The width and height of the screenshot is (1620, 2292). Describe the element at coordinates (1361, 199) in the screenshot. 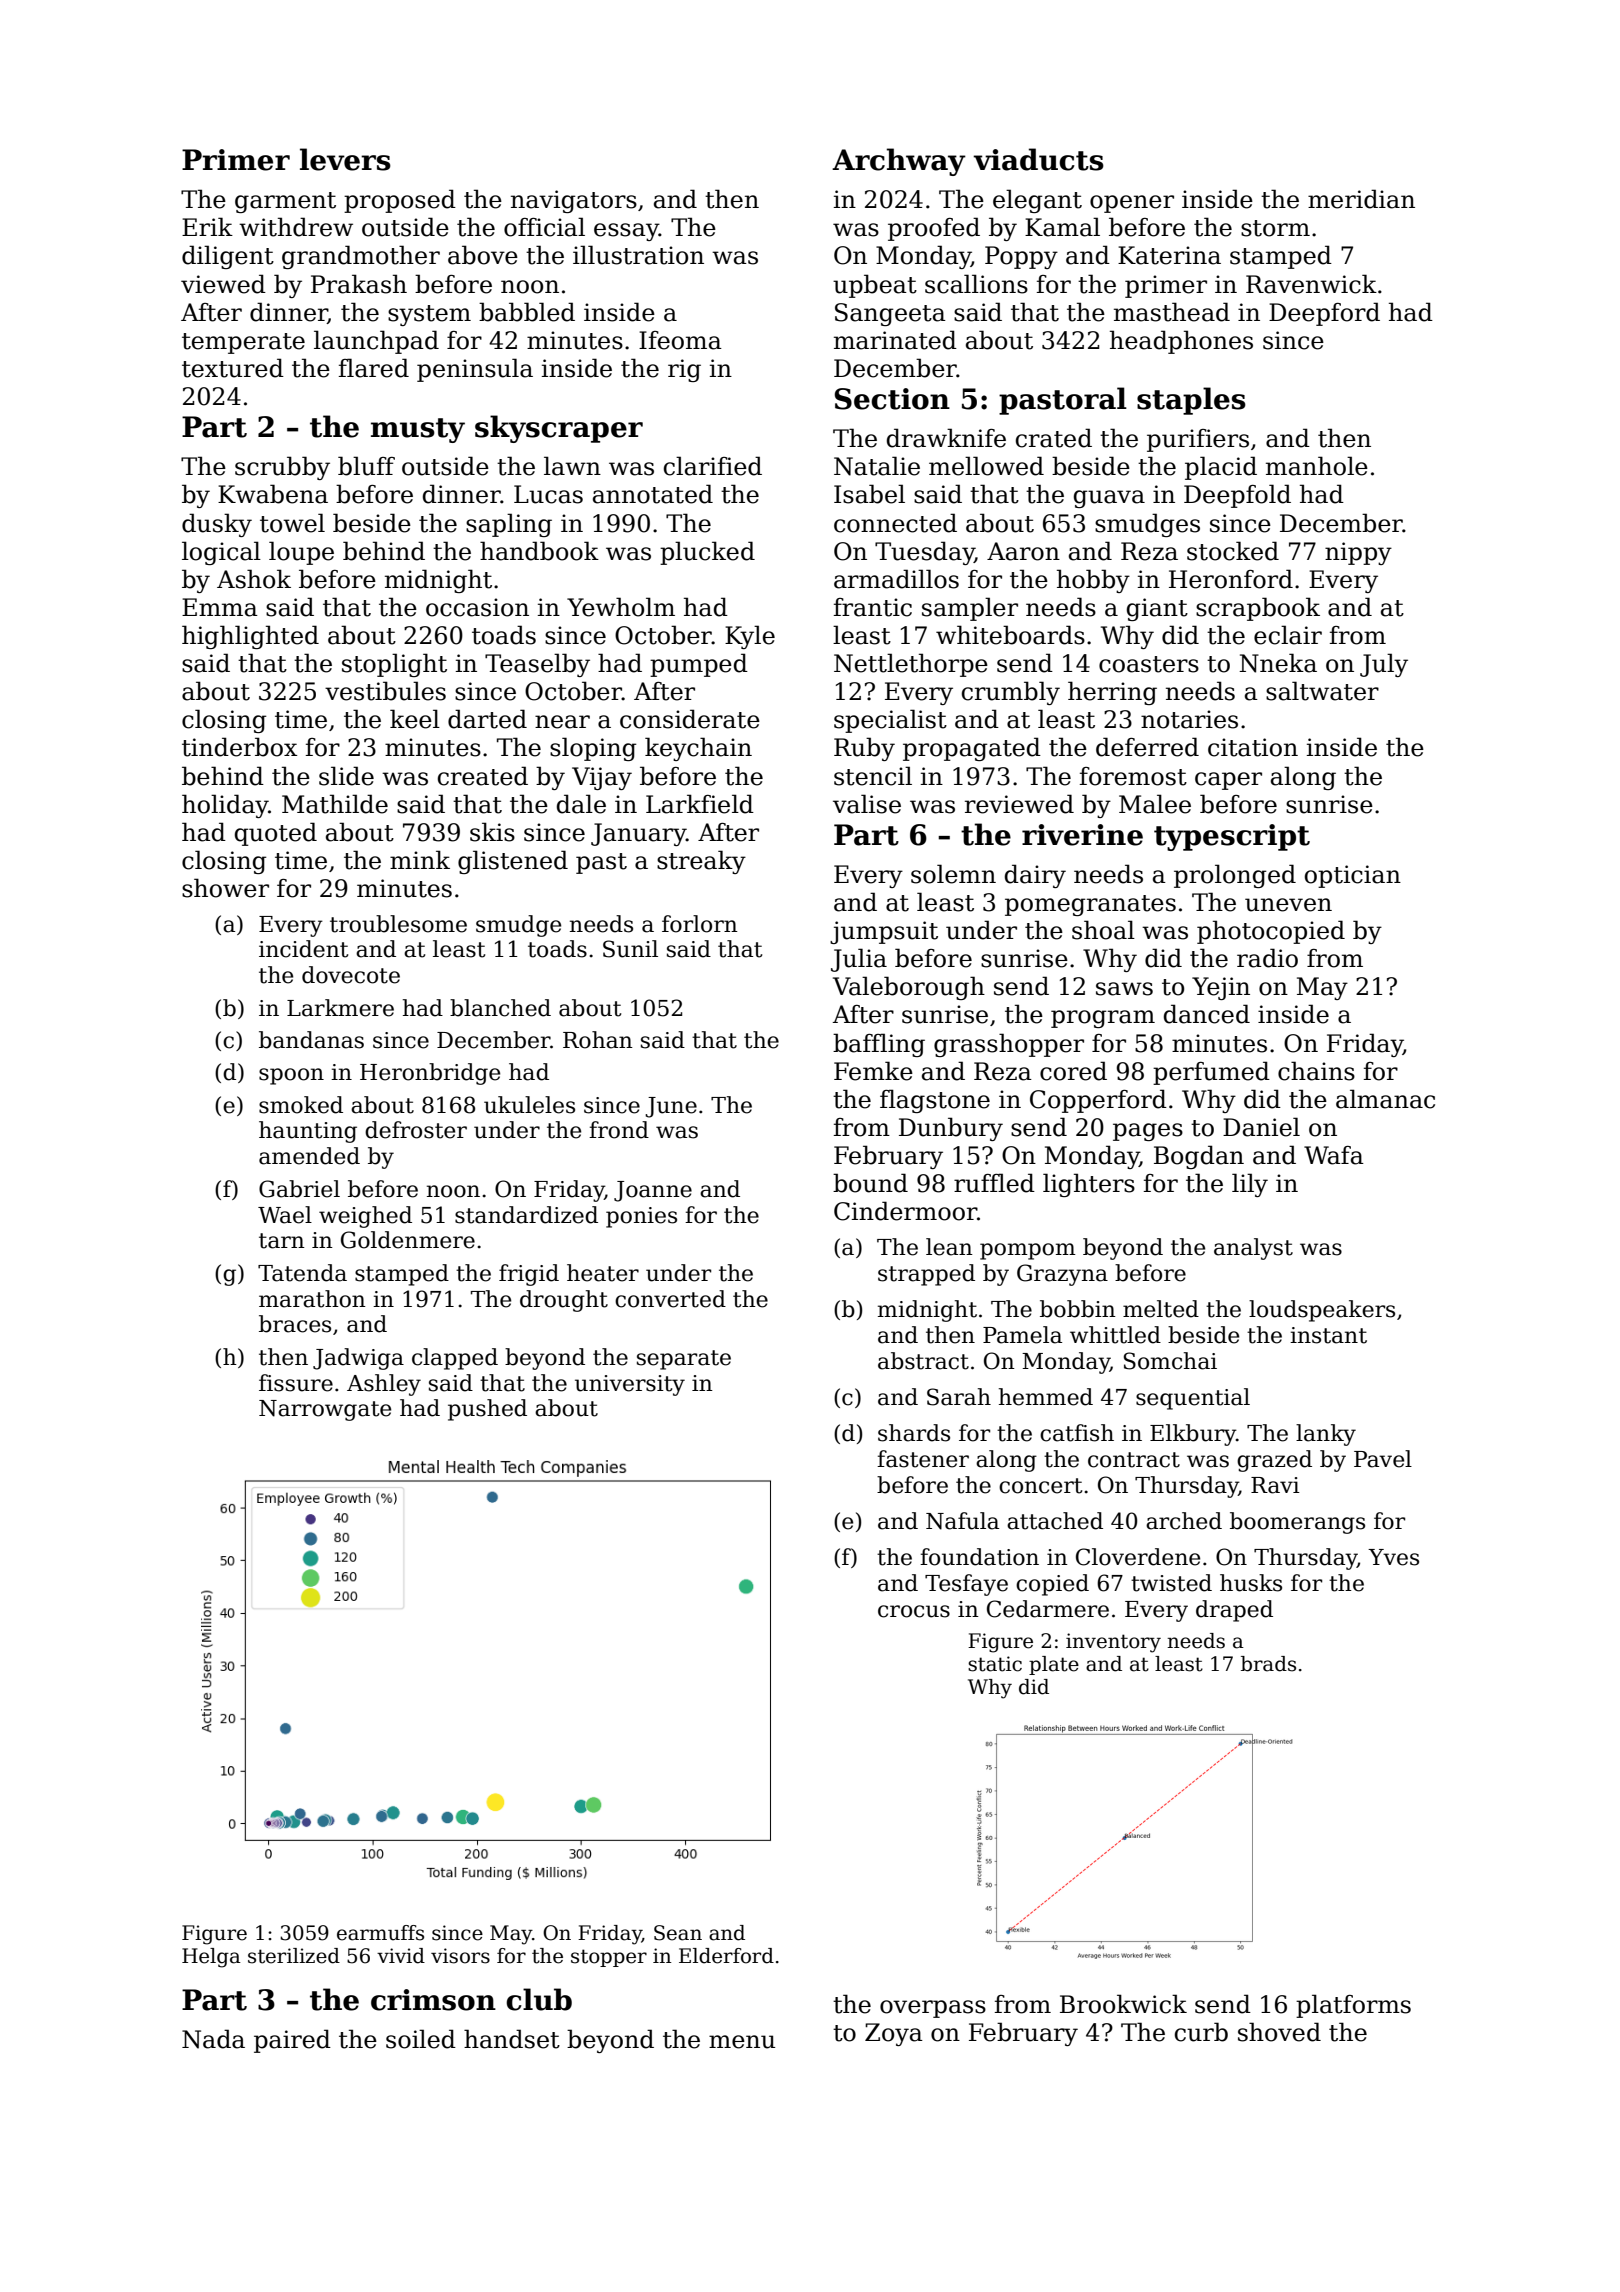

I see `meridian` at that location.
